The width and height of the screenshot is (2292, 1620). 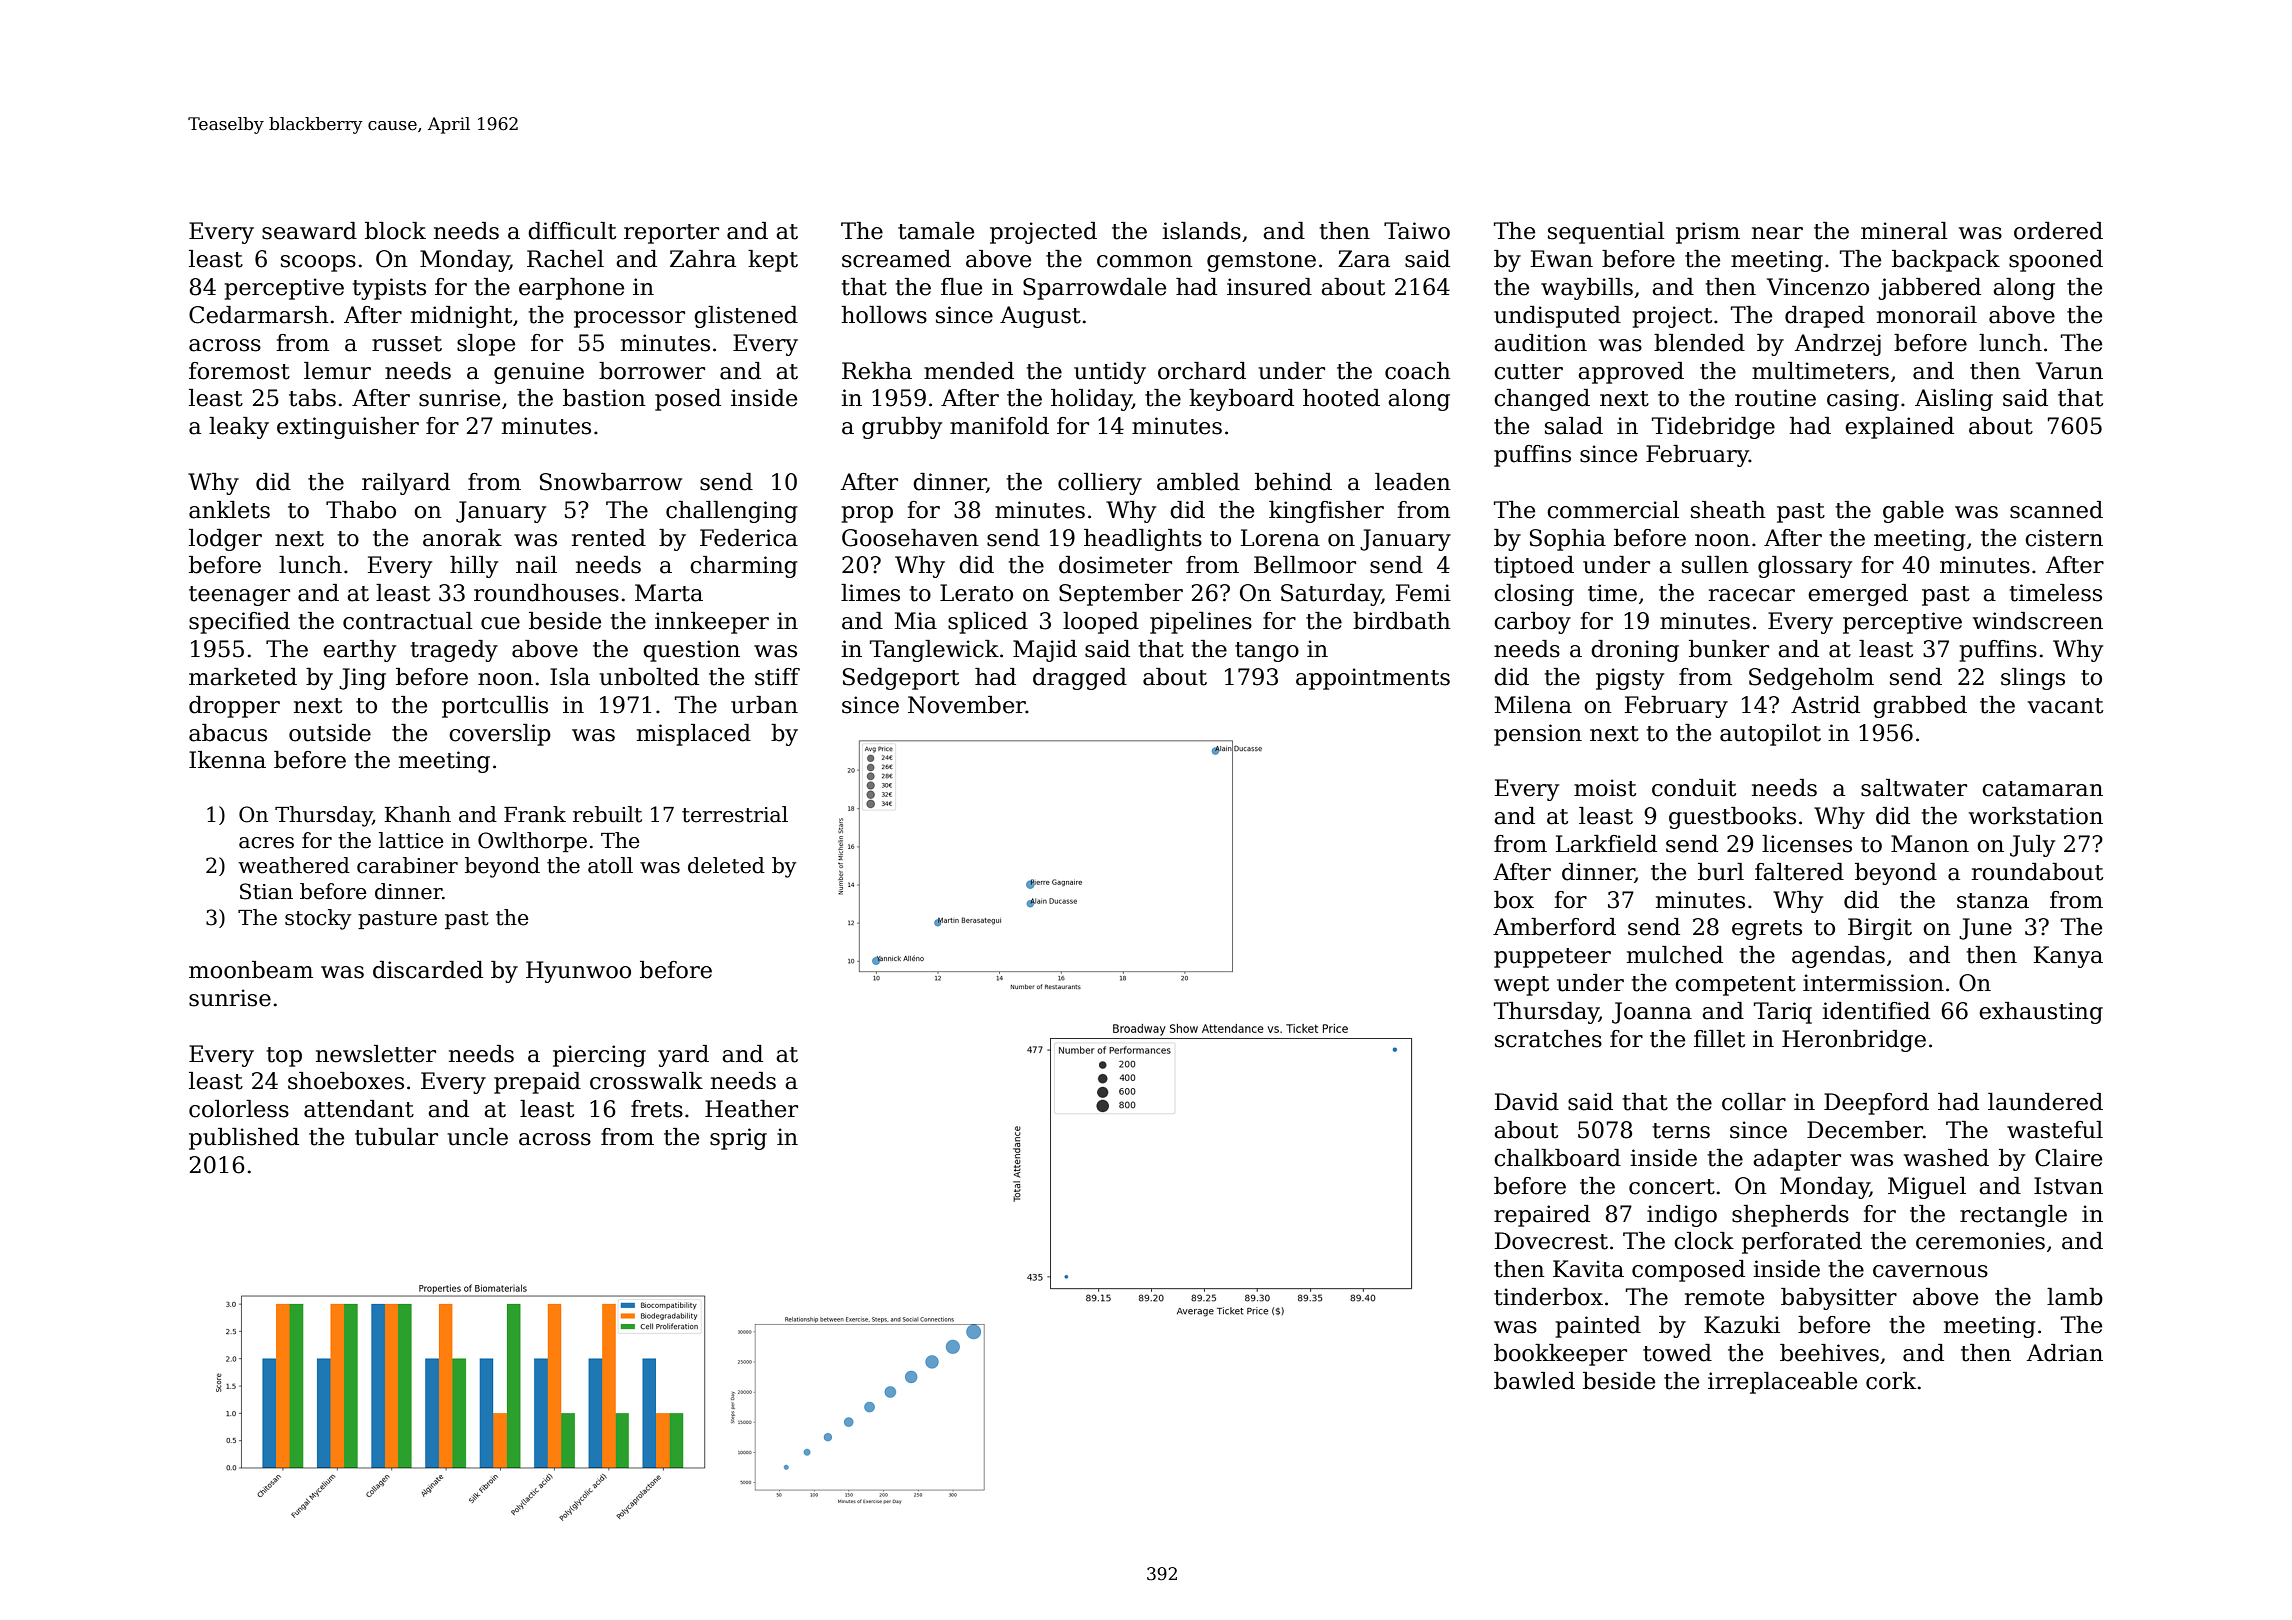 What do you see at coordinates (294, 865) in the screenshot?
I see `weathered` at bounding box center [294, 865].
